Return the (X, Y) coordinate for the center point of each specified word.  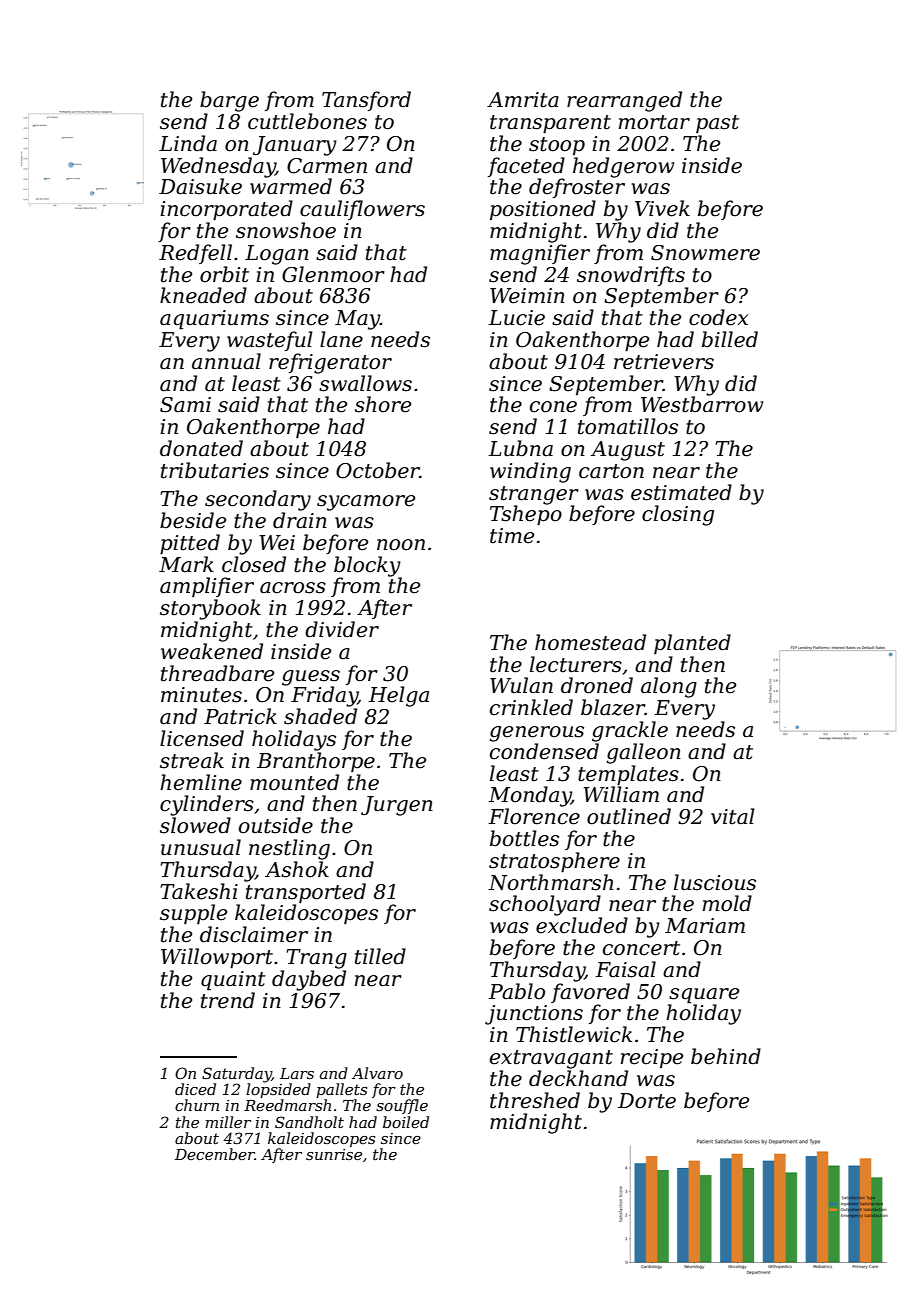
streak (192, 760)
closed (254, 564)
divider (342, 629)
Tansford (366, 101)
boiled (406, 1122)
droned (597, 685)
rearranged (624, 101)
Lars (297, 1073)
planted (692, 644)
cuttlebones (307, 121)
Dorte (647, 1101)
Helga (398, 696)
